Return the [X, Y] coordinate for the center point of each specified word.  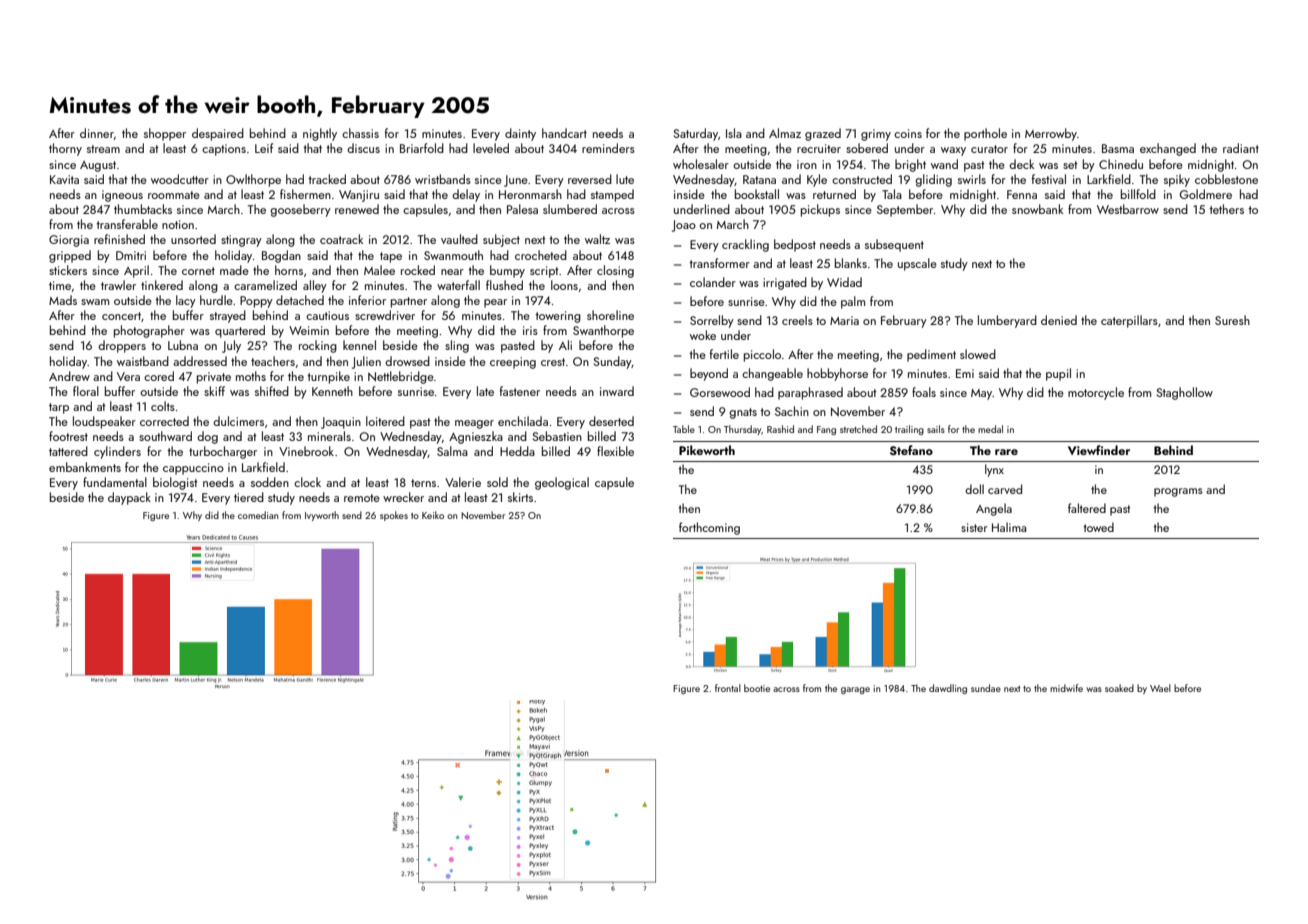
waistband [143, 361]
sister [974, 527]
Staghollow [1185, 393]
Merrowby [1051, 134]
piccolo [762, 355]
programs [1178, 492]
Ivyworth [322, 516]
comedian [258, 515]
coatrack [341, 239]
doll [974, 489]
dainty [520, 134]
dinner [97, 133]
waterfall [458, 285]
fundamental [115, 482]
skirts [520, 497]
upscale [917, 264]
